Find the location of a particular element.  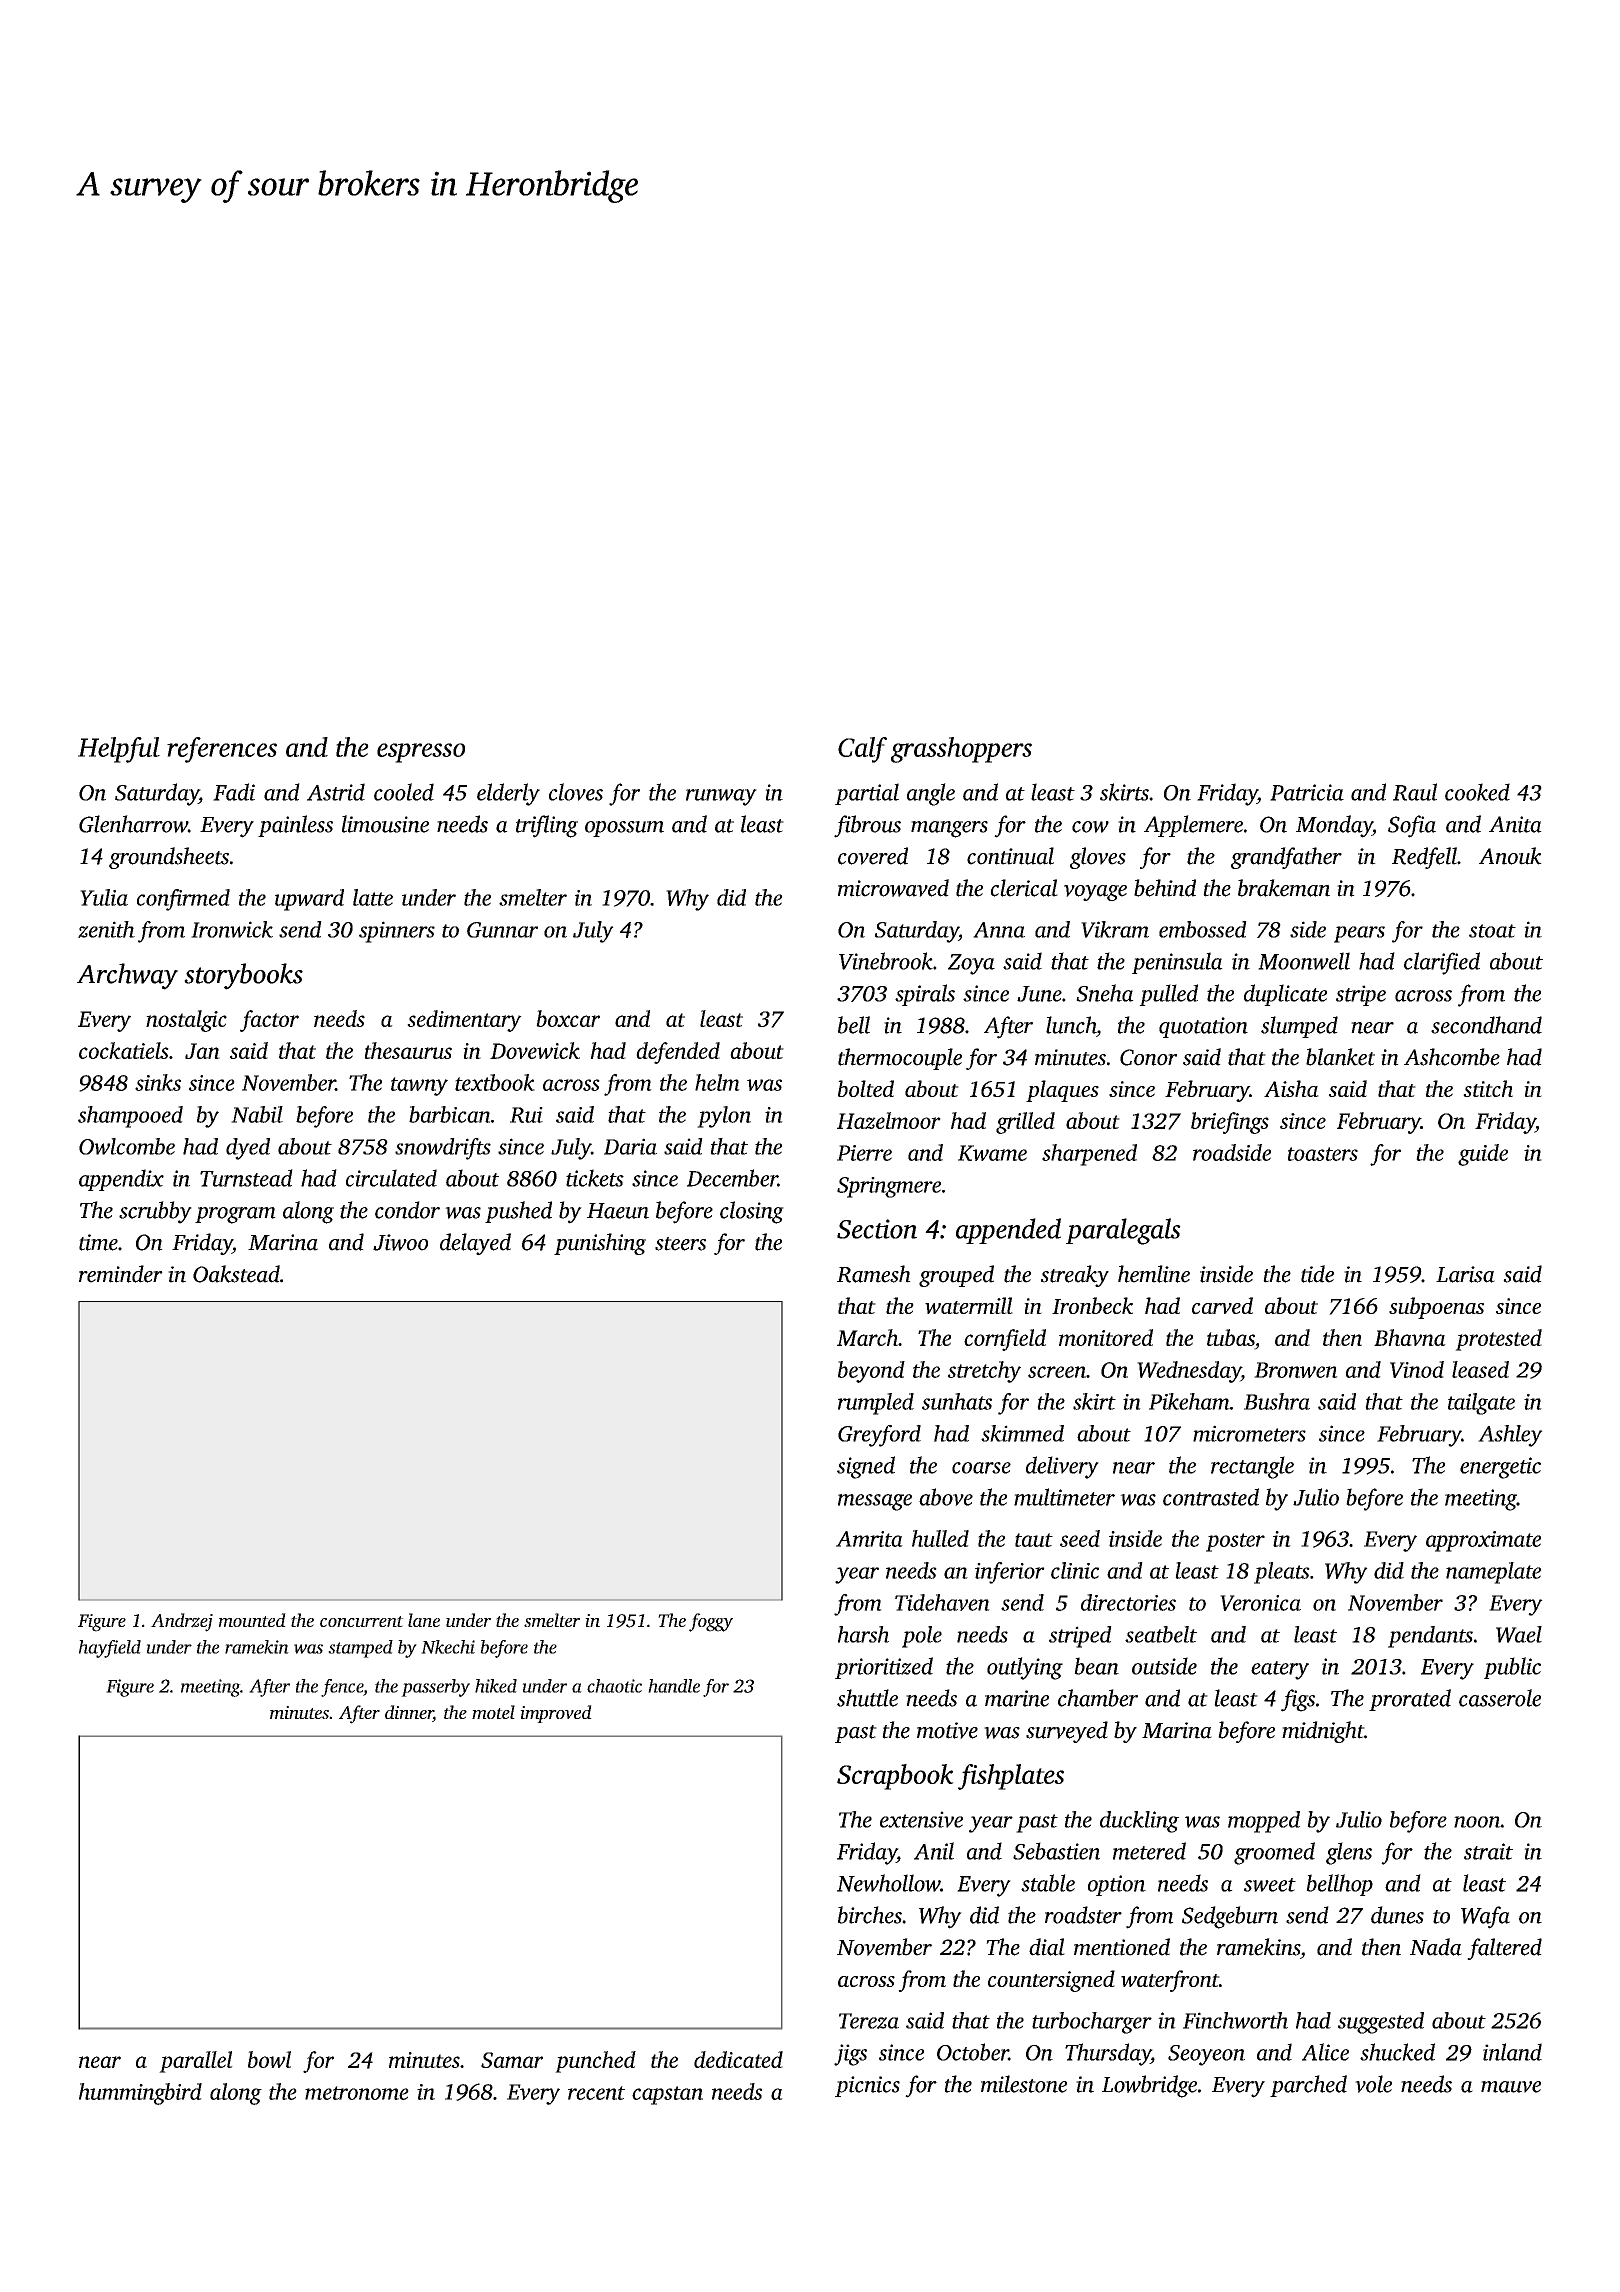

March is located at coordinates (867, 1337).
